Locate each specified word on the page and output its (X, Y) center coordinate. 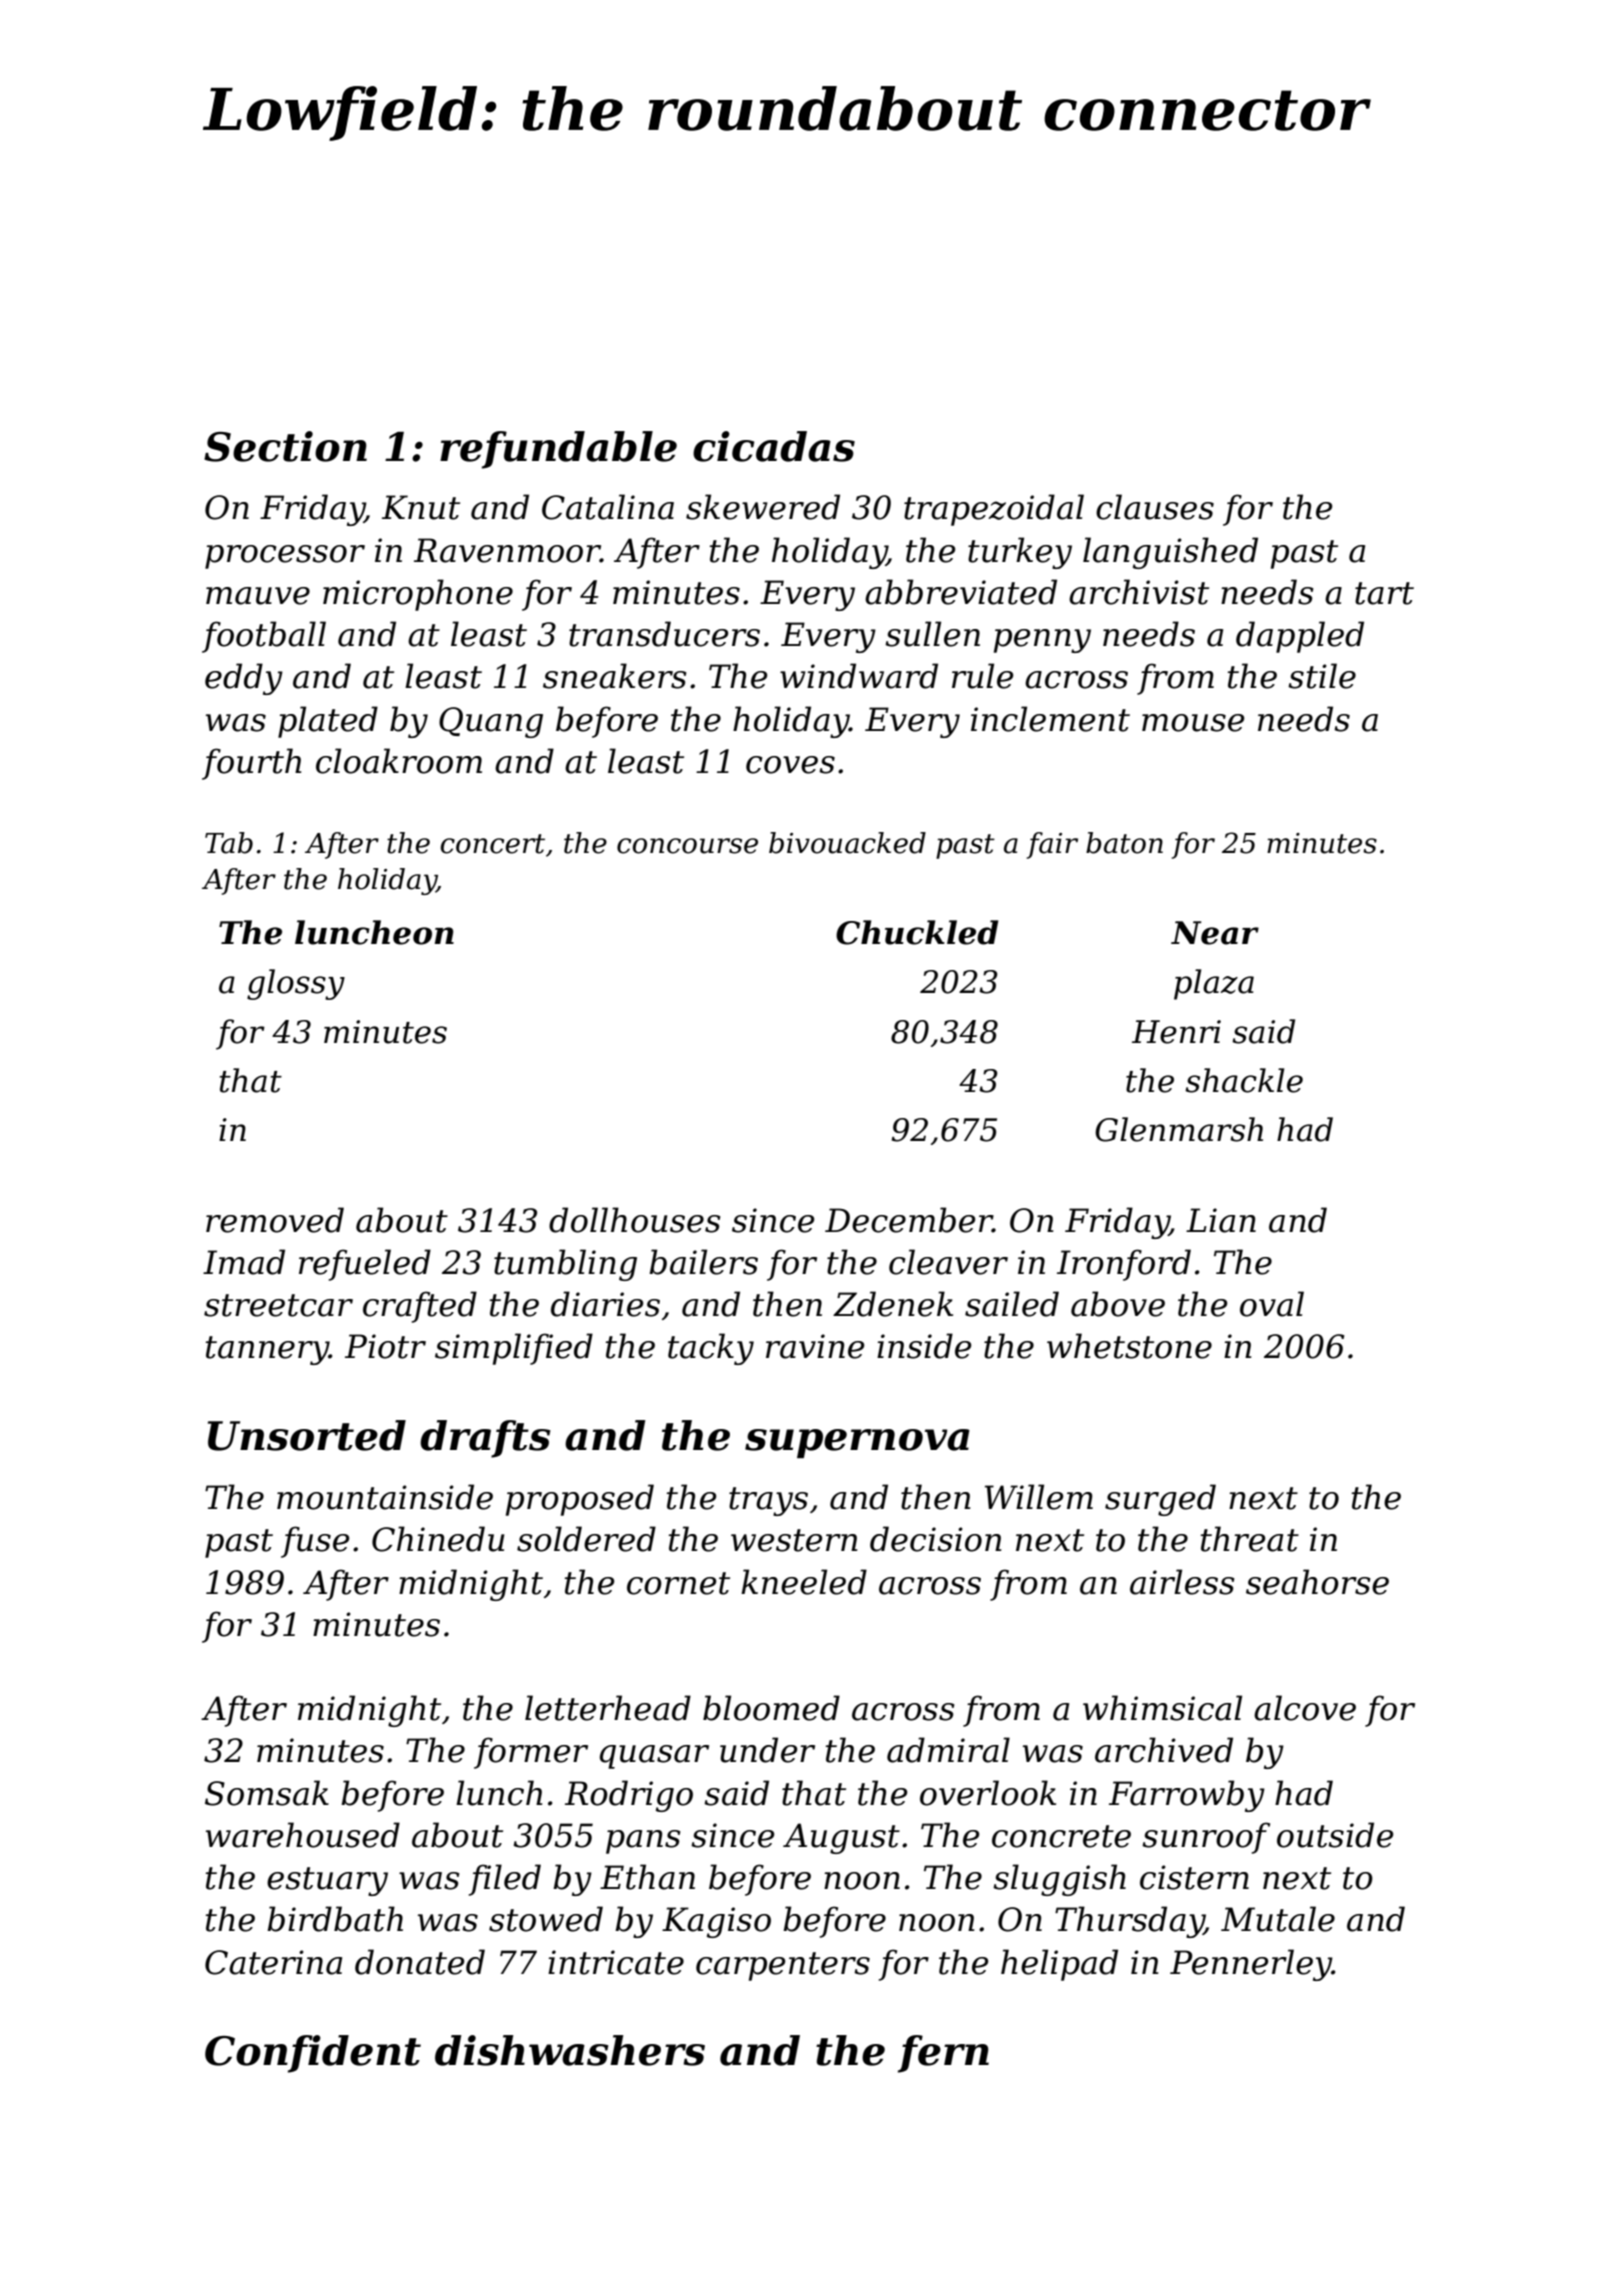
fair (1052, 845)
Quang (491, 722)
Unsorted (307, 1435)
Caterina (273, 1962)
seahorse (1317, 1582)
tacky (711, 1349)
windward (859, 676)
